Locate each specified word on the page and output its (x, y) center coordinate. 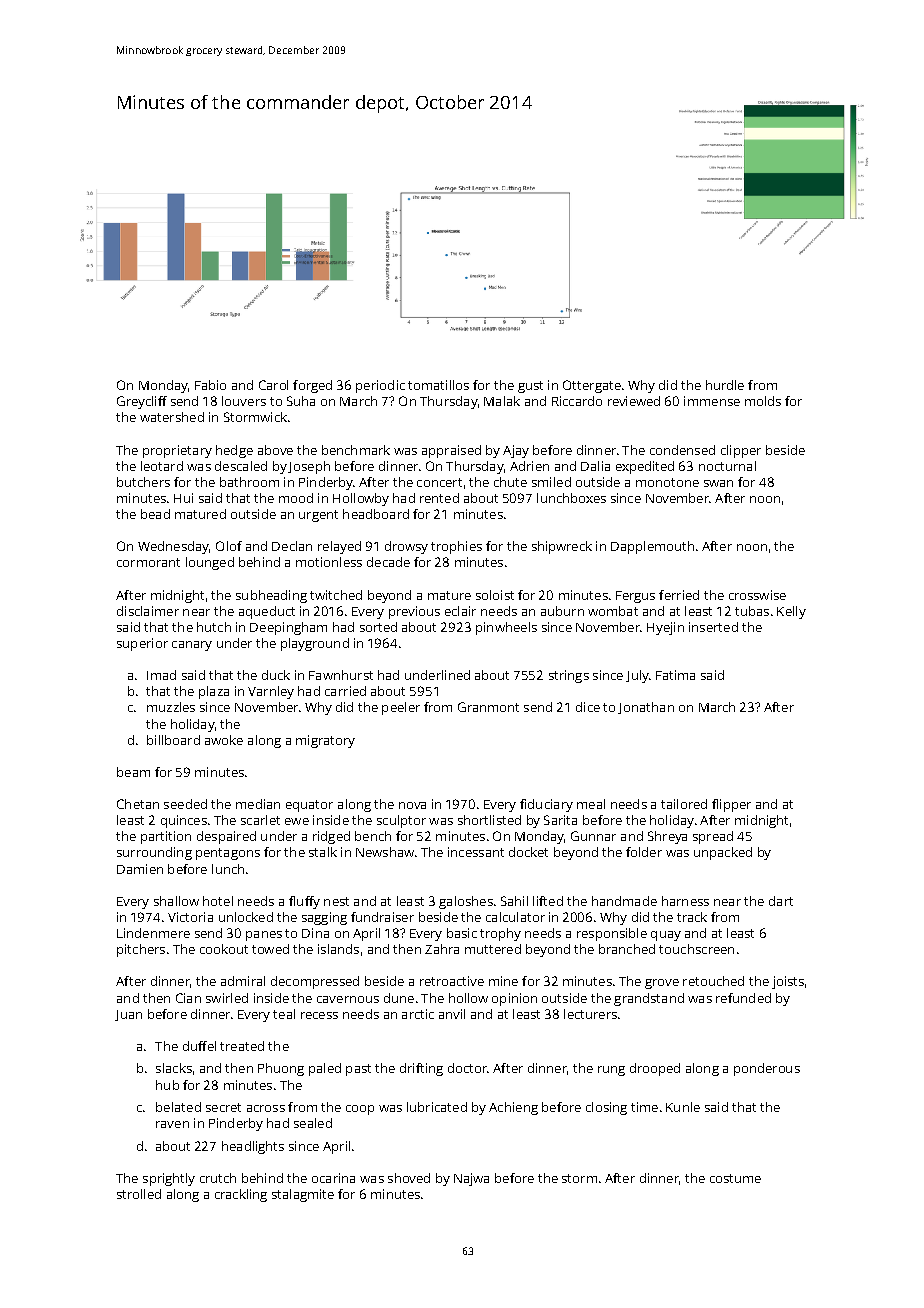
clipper (741, 451)
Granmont (488, 707)
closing (606, 1108)
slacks (174, 1068)
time (644, 1107)
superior (142, 644)
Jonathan (646, 708)
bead (155, 514)
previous (414, 612)
